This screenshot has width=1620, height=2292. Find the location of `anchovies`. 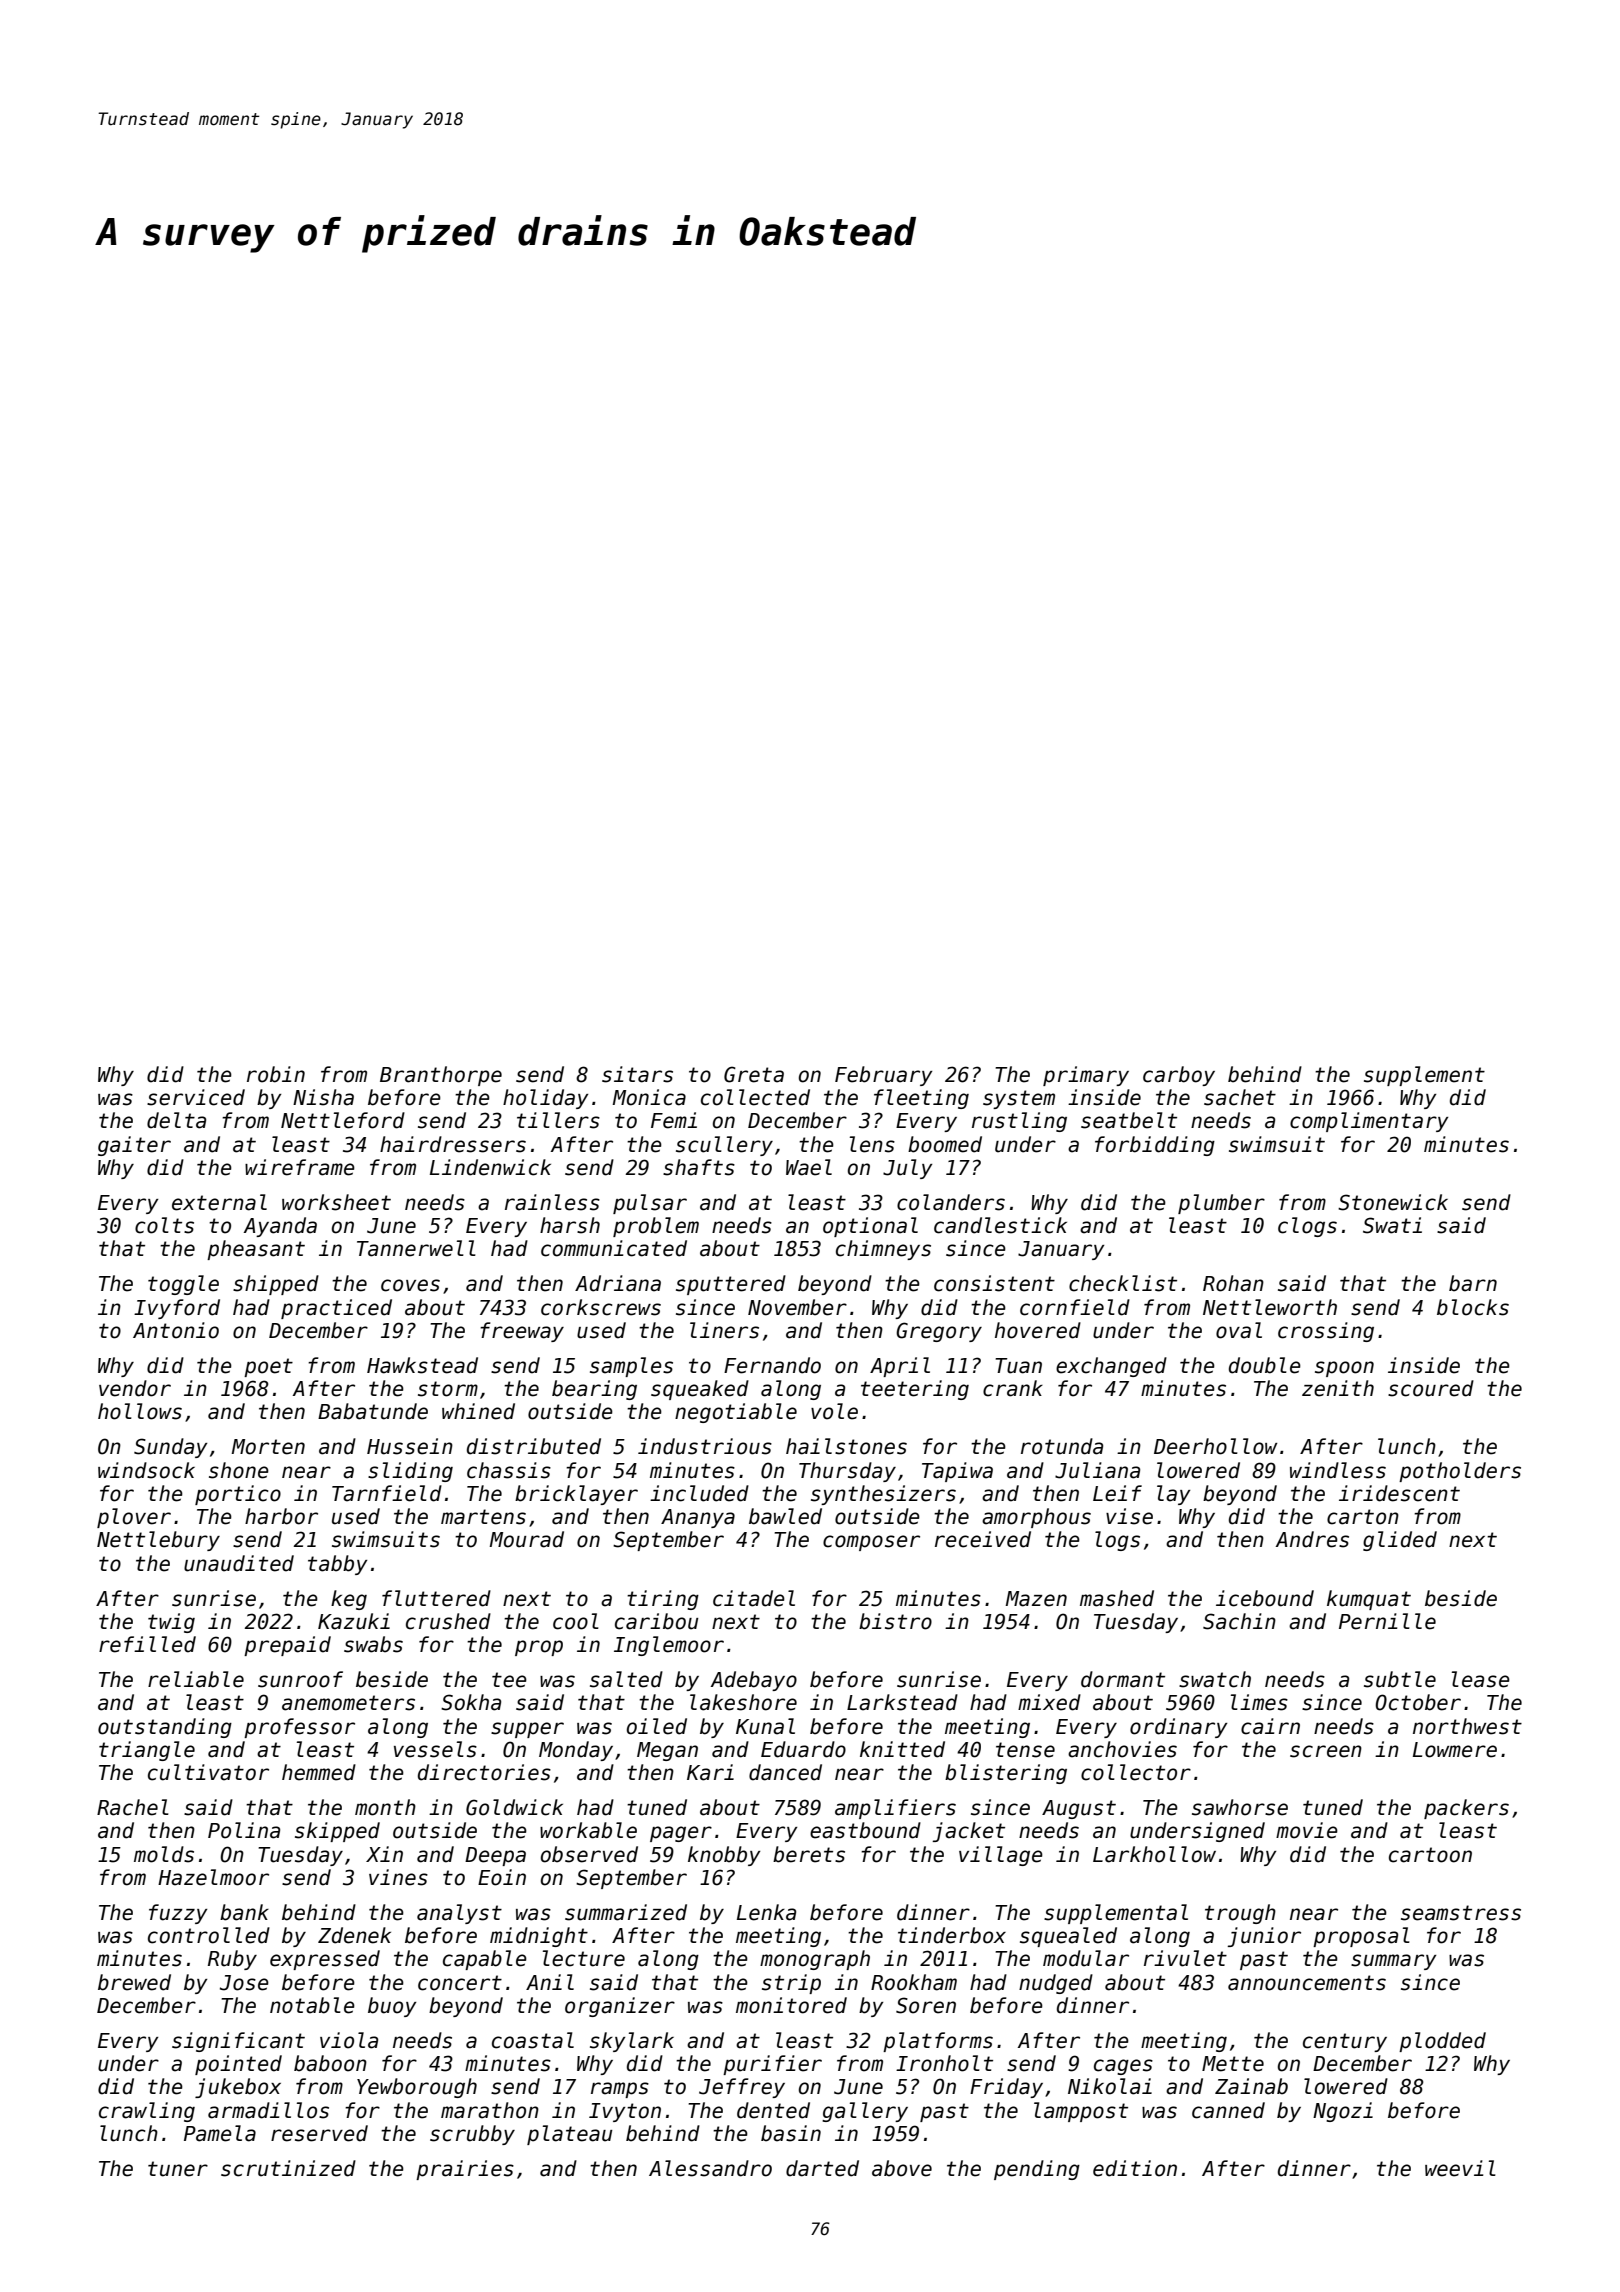

anchovies is located at coordinates (1122, 1749).
